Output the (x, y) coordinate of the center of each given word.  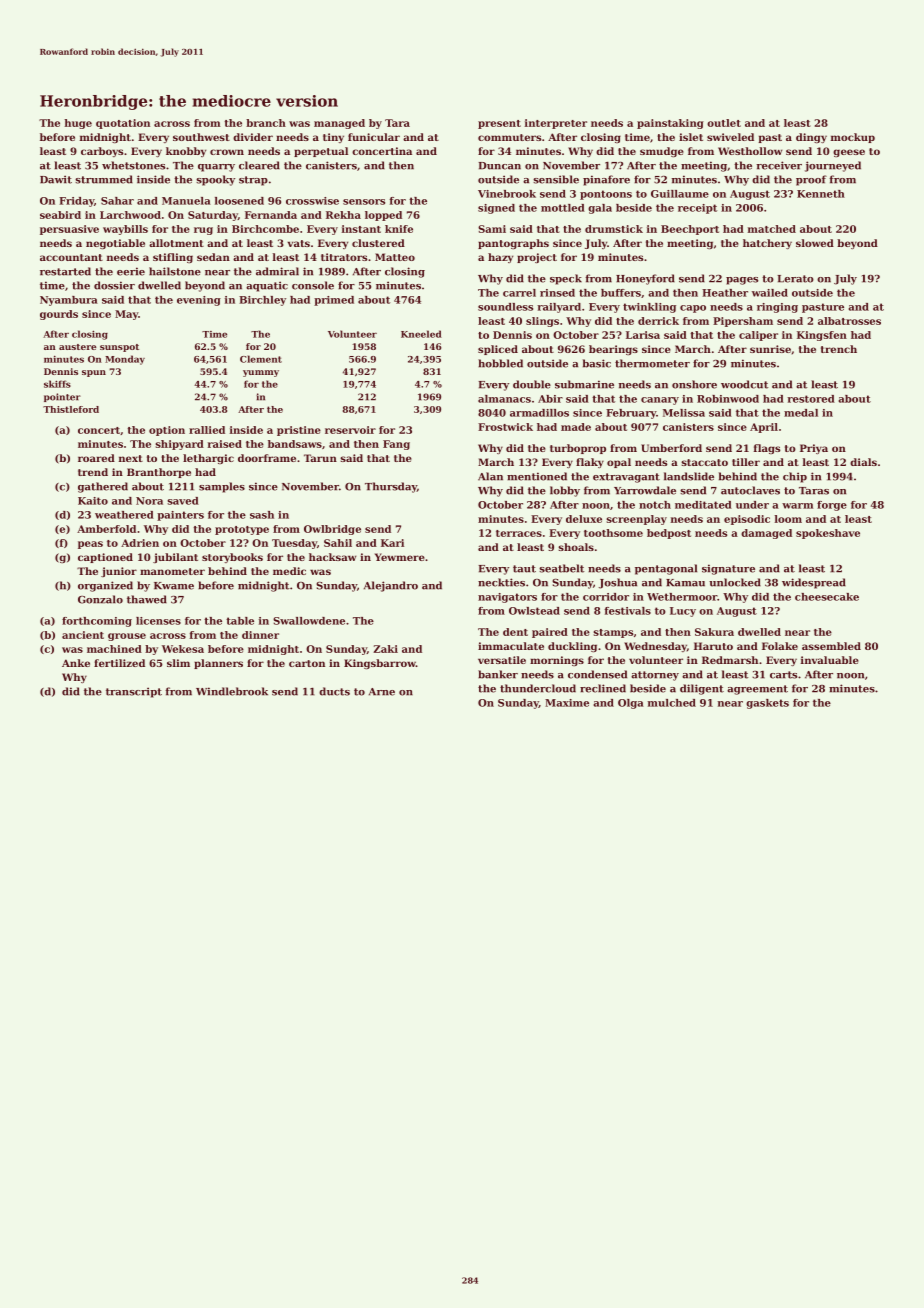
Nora (149, 501)
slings (542, 322)
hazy (500, 258)
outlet (724, 123)
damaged (766, 534)
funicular (374, 137)
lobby (565, 491)
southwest (201, 137)
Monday (125, 360)
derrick (658, 321)
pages (742, 281)
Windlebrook (232, 691)
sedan (213, 257)
